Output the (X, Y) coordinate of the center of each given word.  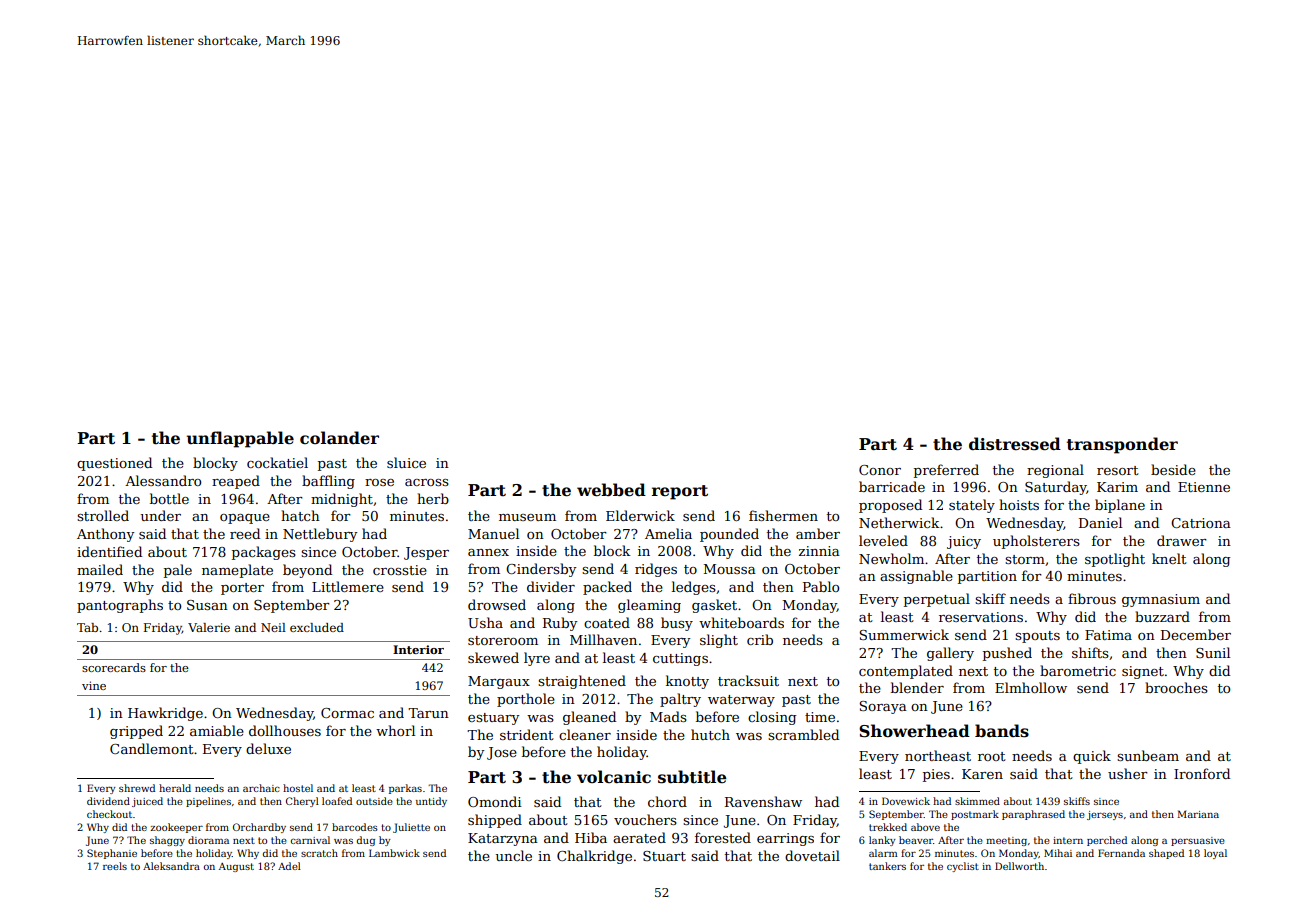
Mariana (1198, 814)
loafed (337, 801)
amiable (217, 730)
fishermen (783, 515)
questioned (114, 464)
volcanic (614, 776)
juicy (964, 542)
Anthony (105, 535)
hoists (1019, 504)
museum (527, 517)
